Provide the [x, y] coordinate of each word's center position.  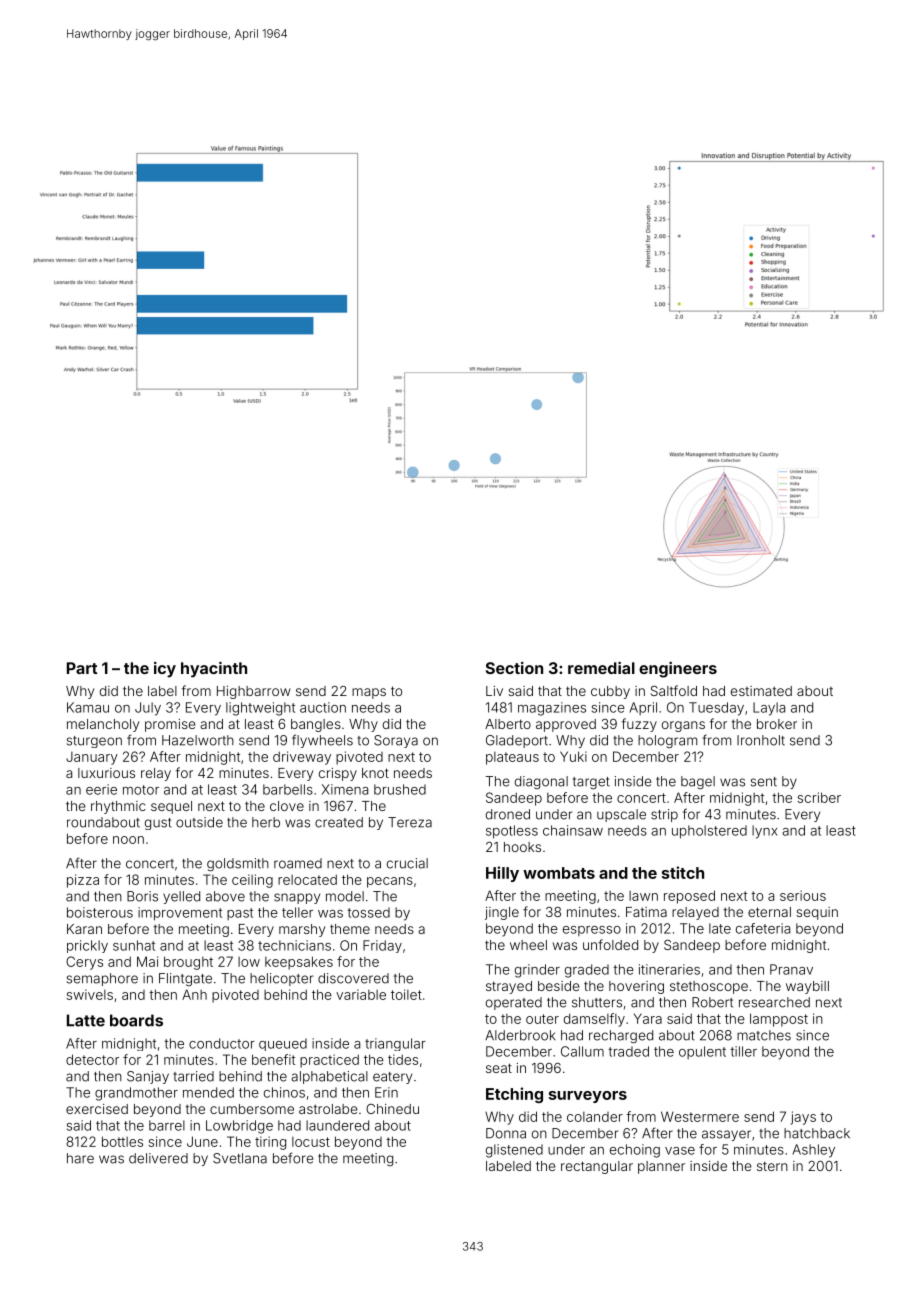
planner [661, 1167]
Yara [648, 1018]
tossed [368, 912]
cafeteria [763, 928]
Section [514, 668]
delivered [158, 1158]
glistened [514, 1151]
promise [170, 725]
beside [559, 986]
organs [683, 726]
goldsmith [238, 864]
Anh [194, 994]
